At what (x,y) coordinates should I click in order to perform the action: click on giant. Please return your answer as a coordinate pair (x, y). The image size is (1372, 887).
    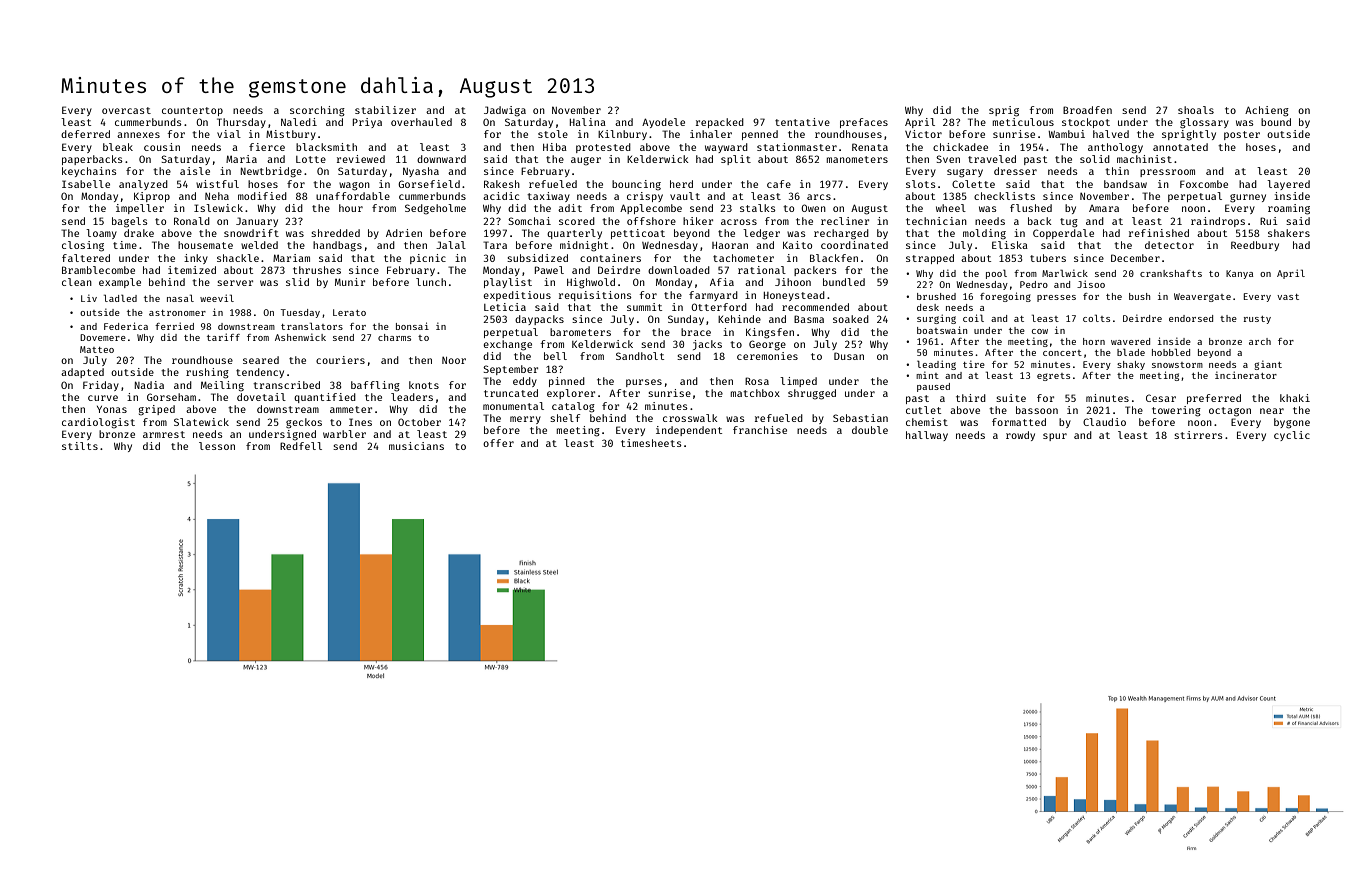
    Looking at the image, I should click on (1268, 365).
